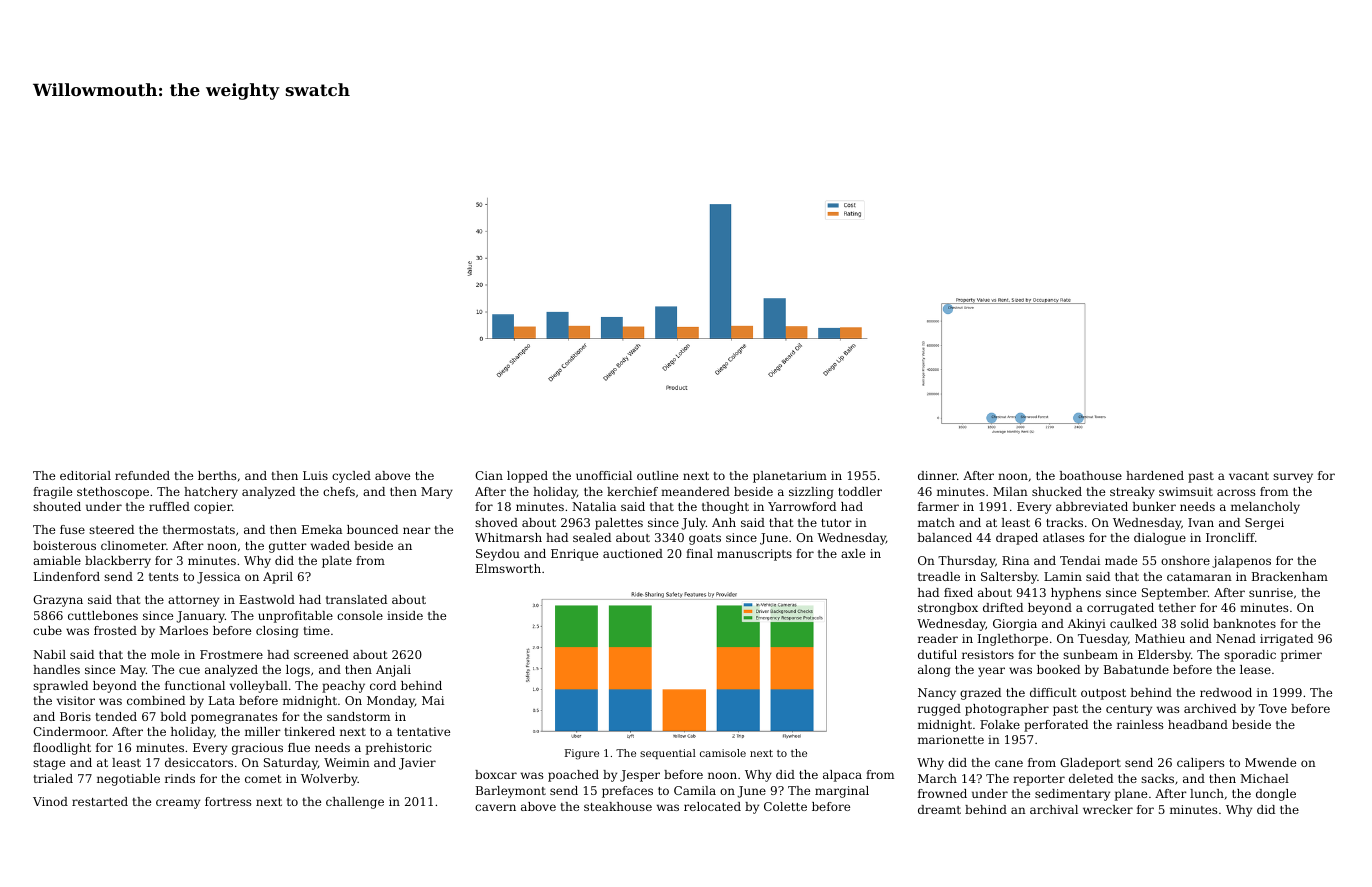 The image size is (1372, 887). Describe the element at coordinates (213, 508) in the page. I see `copier` at that location.
